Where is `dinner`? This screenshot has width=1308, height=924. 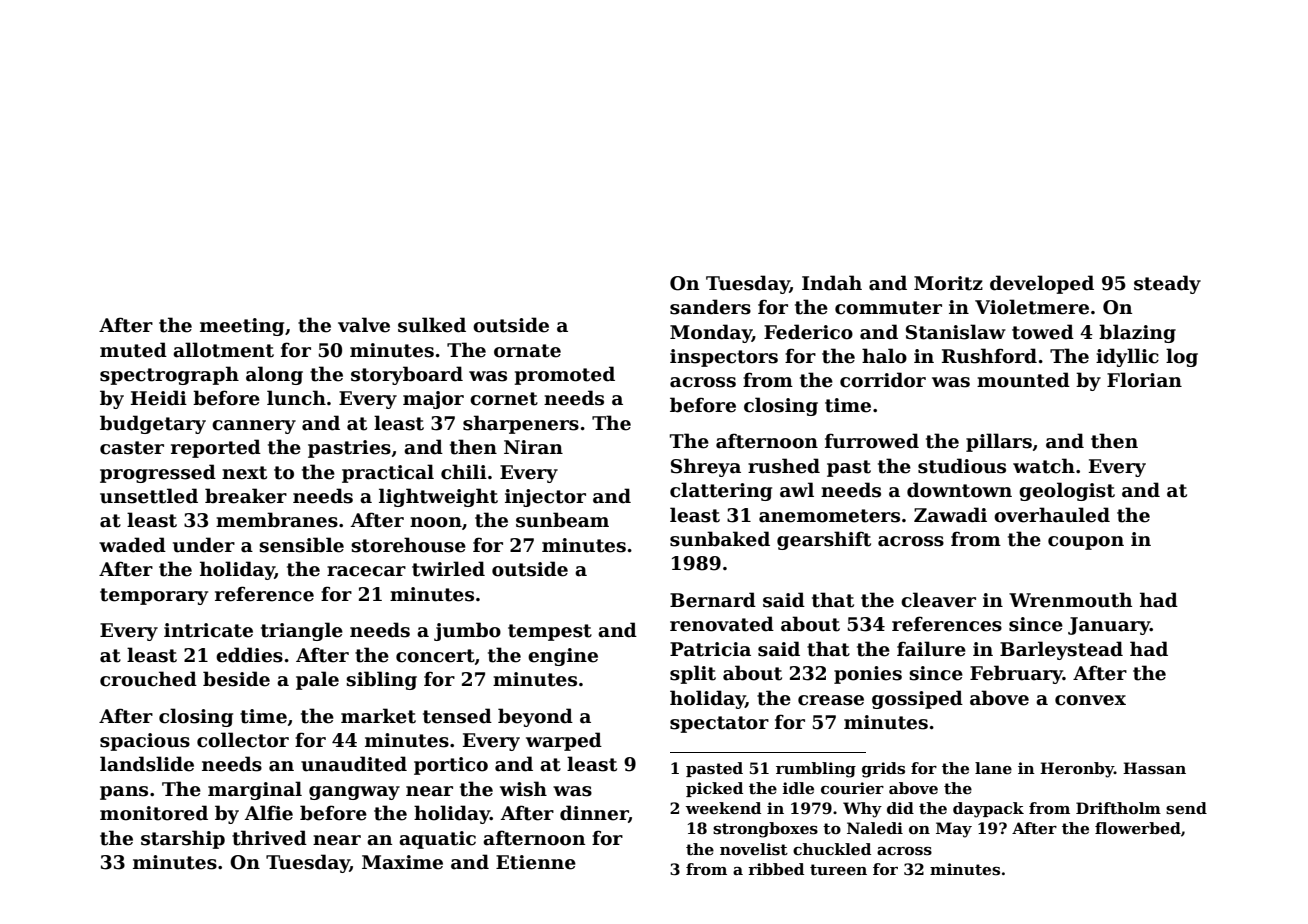 dinner is located at coordinates (594, 813).
